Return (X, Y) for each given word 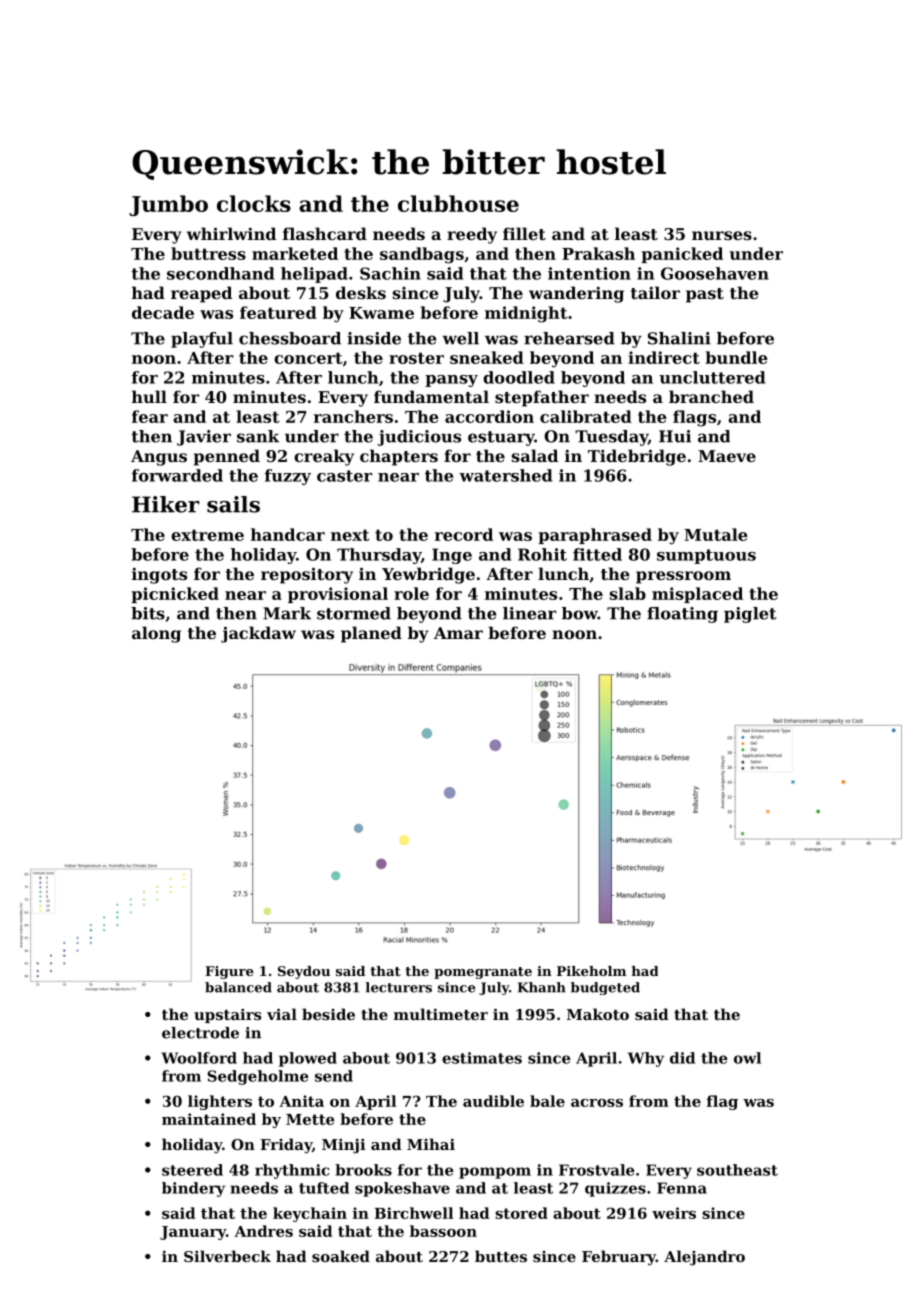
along (156, 634)
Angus (159, 458)
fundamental (431, 396)
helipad (314, 275)
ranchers (353, 416)
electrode (200, 1033)
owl (747, 1058)
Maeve (727, 456)
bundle (736, 357)
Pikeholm (591, 971)
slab (628, 593)
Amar (458, 633)
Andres (263, 1231)
